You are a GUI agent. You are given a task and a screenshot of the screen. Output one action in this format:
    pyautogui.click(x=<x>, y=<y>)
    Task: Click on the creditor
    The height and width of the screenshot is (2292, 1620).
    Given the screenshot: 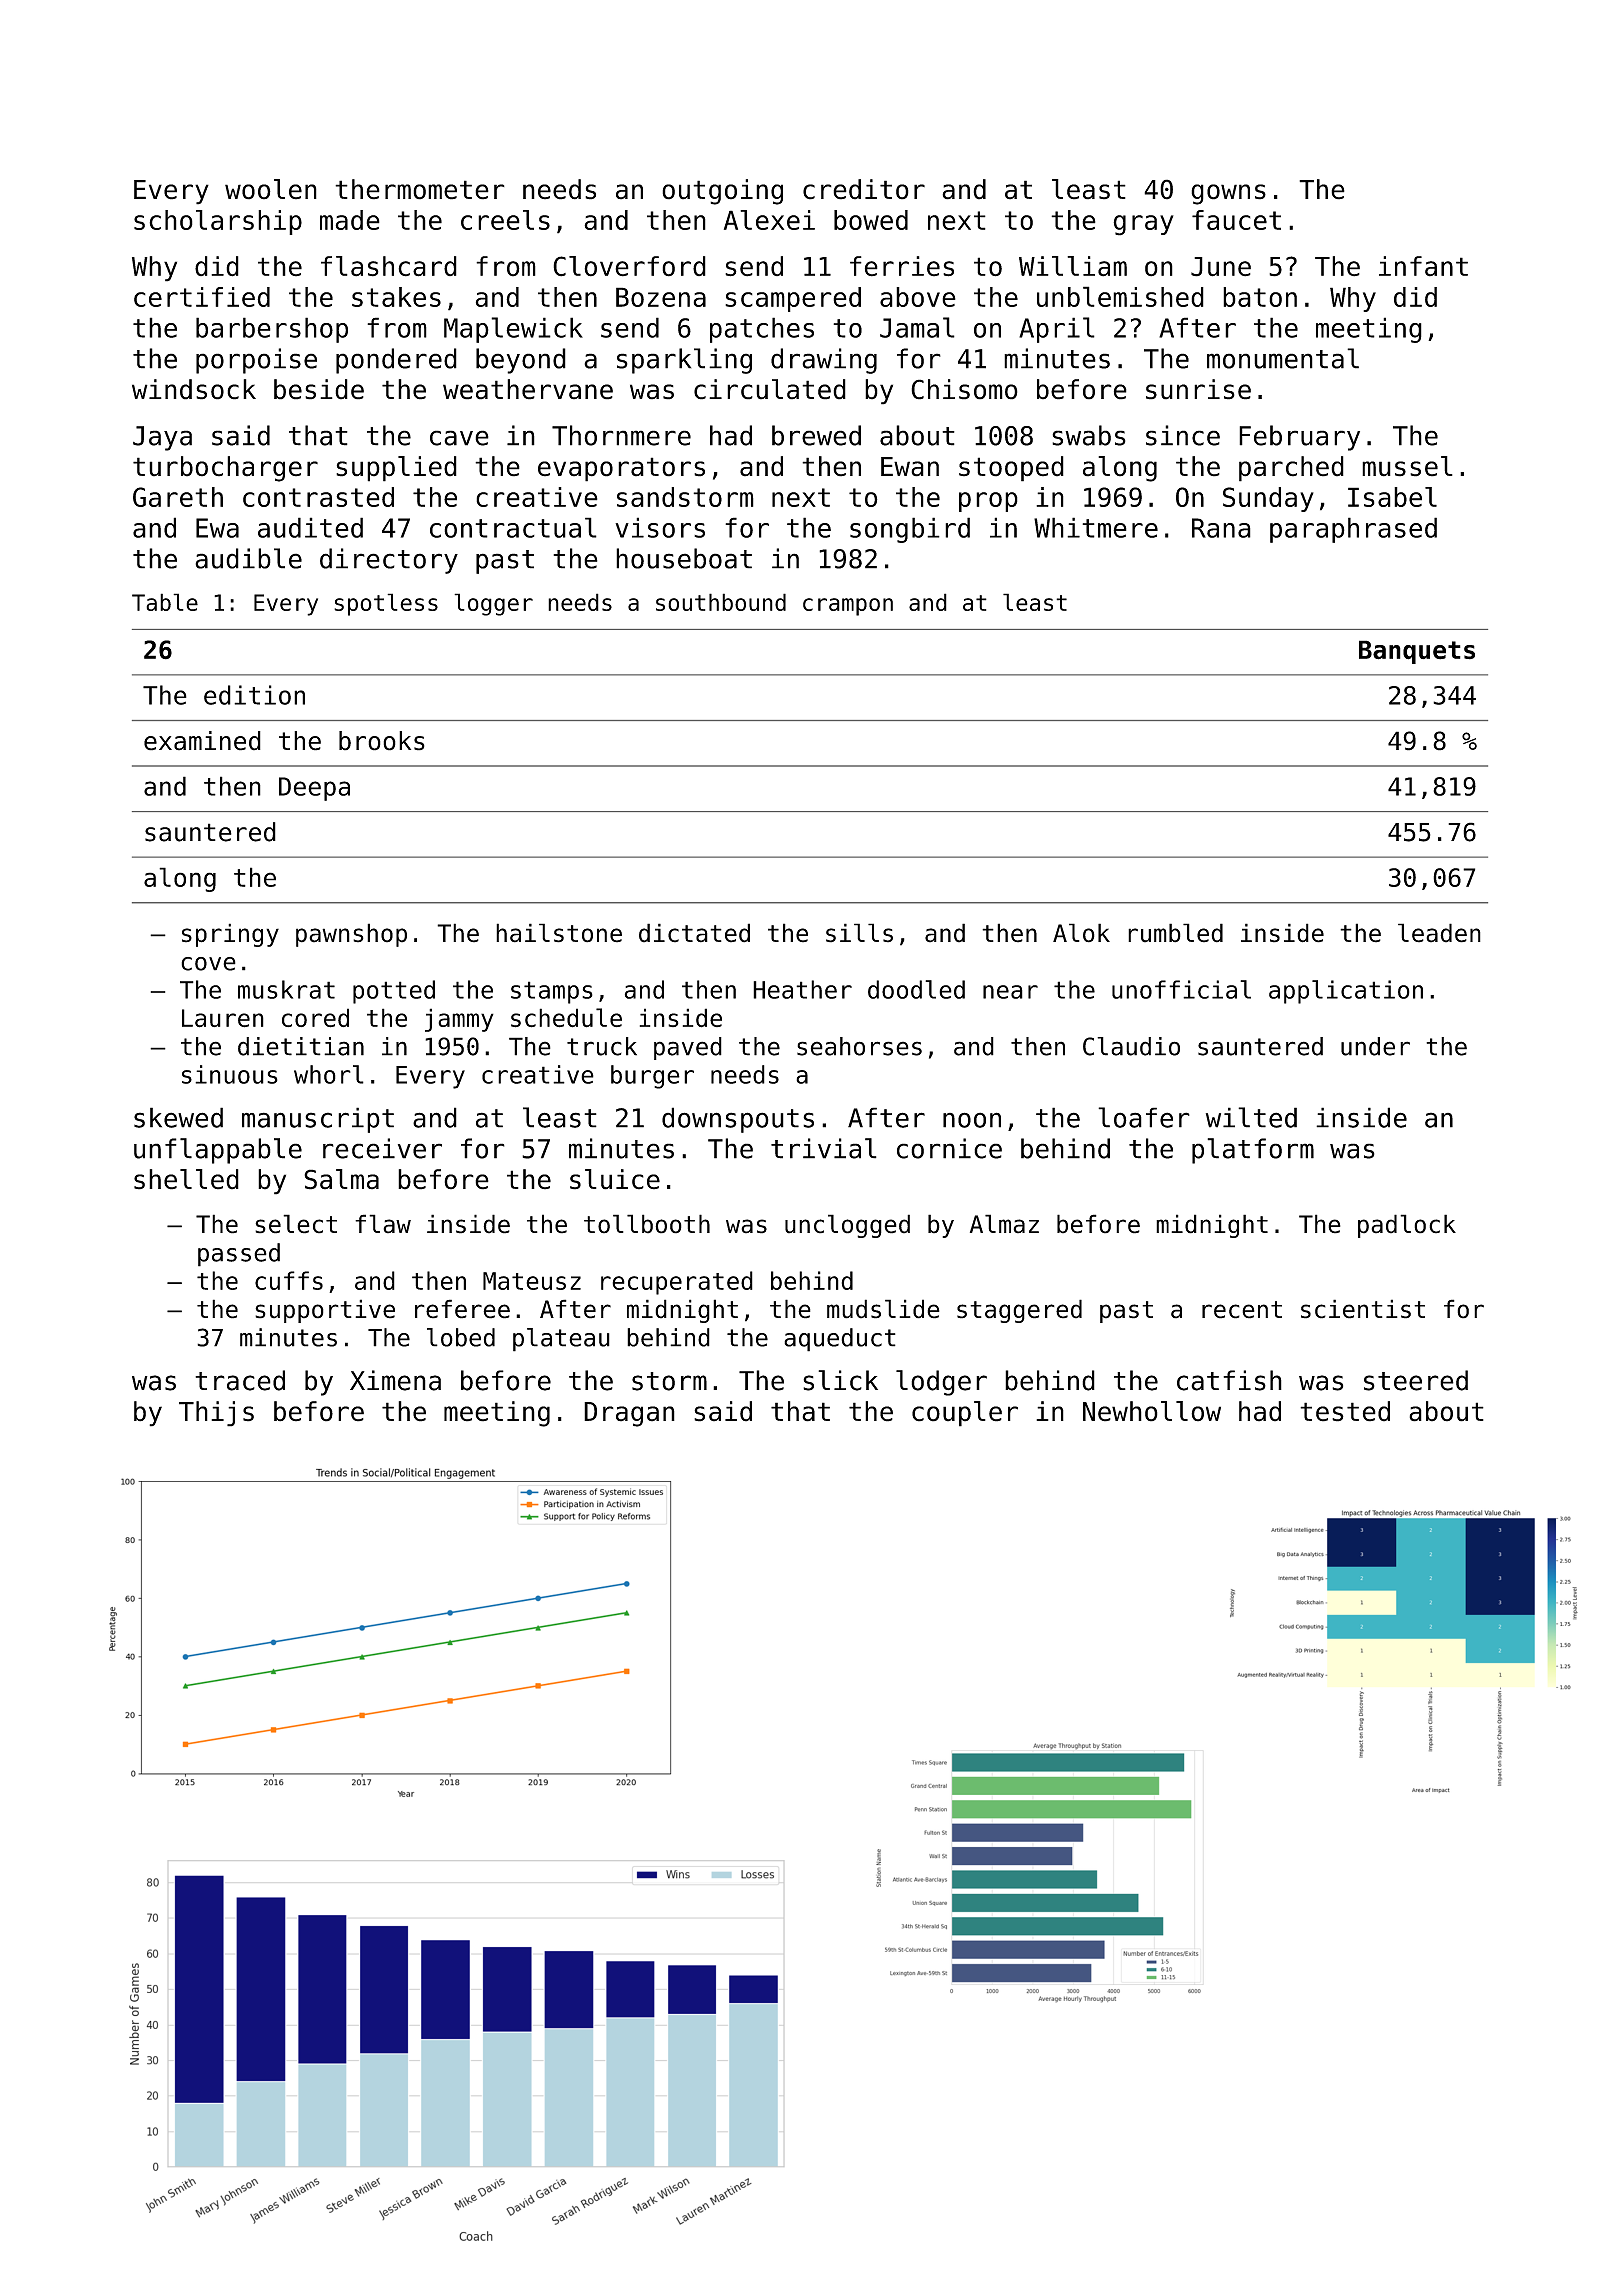 What is the action you would take?
    pyautogui.click(x=864, y=189)
